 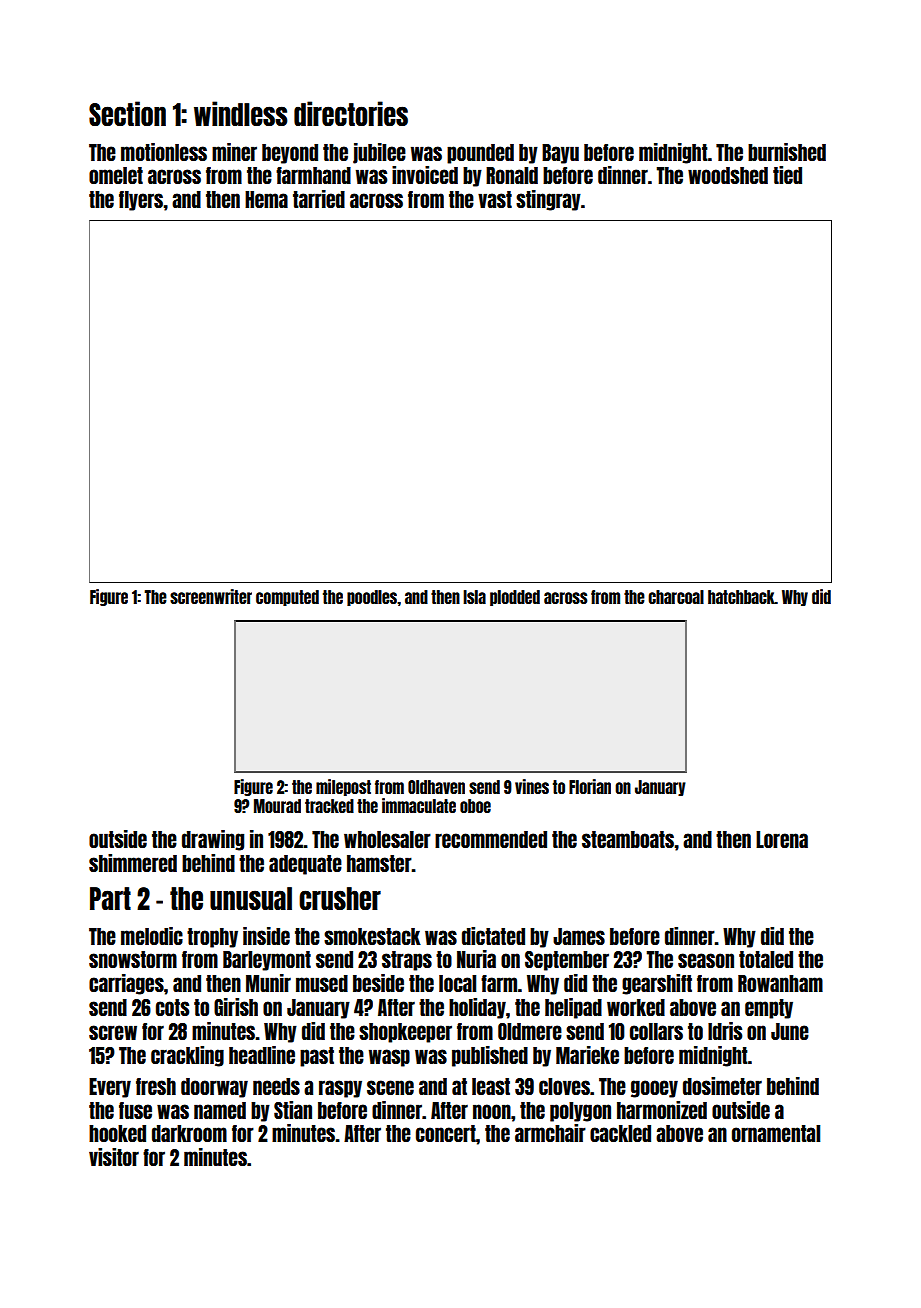 I want to click on Section, so click(x=127, y=113).
